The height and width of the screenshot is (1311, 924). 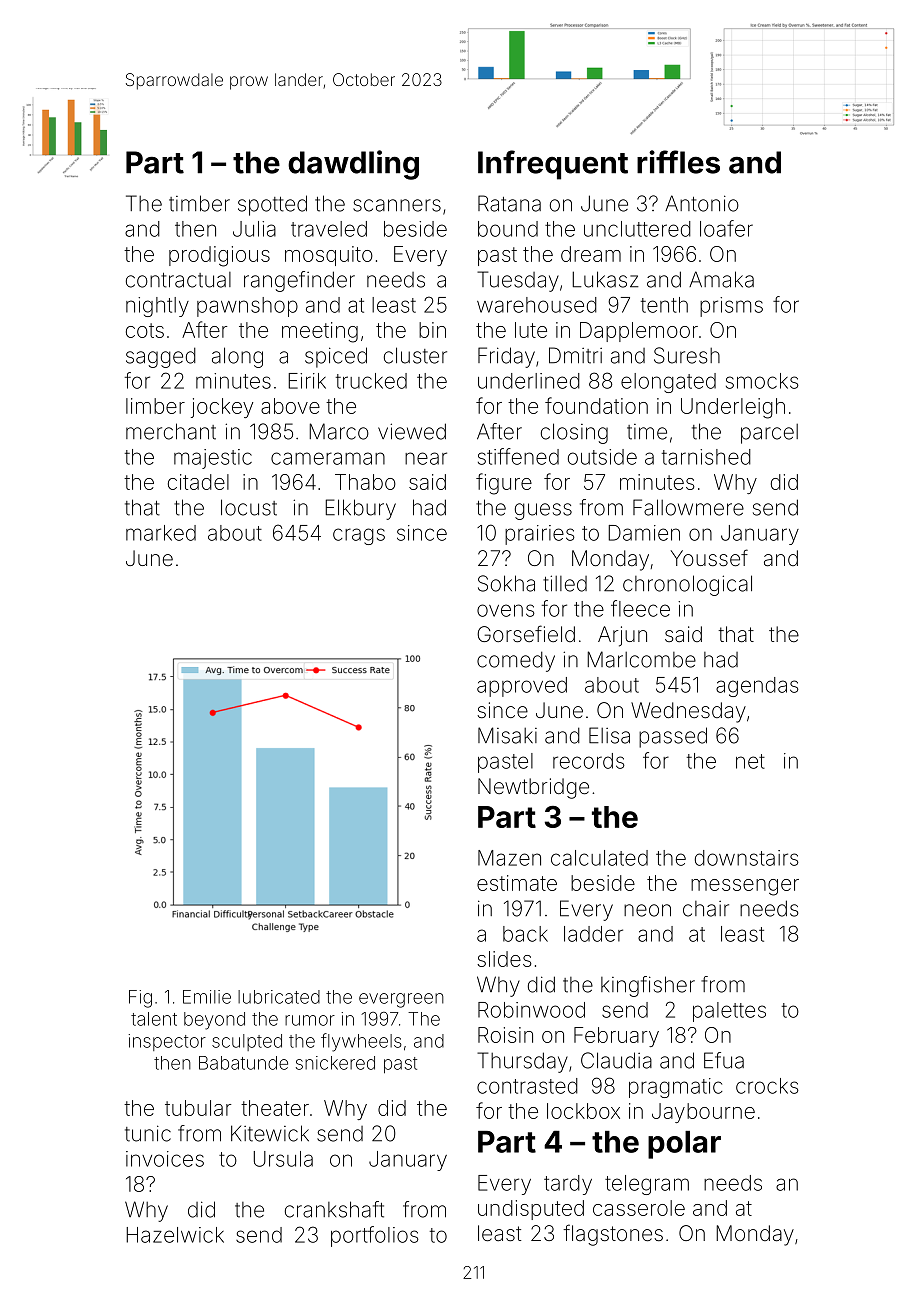 I want to click on Infrequent, so click(x=553, y=165).
